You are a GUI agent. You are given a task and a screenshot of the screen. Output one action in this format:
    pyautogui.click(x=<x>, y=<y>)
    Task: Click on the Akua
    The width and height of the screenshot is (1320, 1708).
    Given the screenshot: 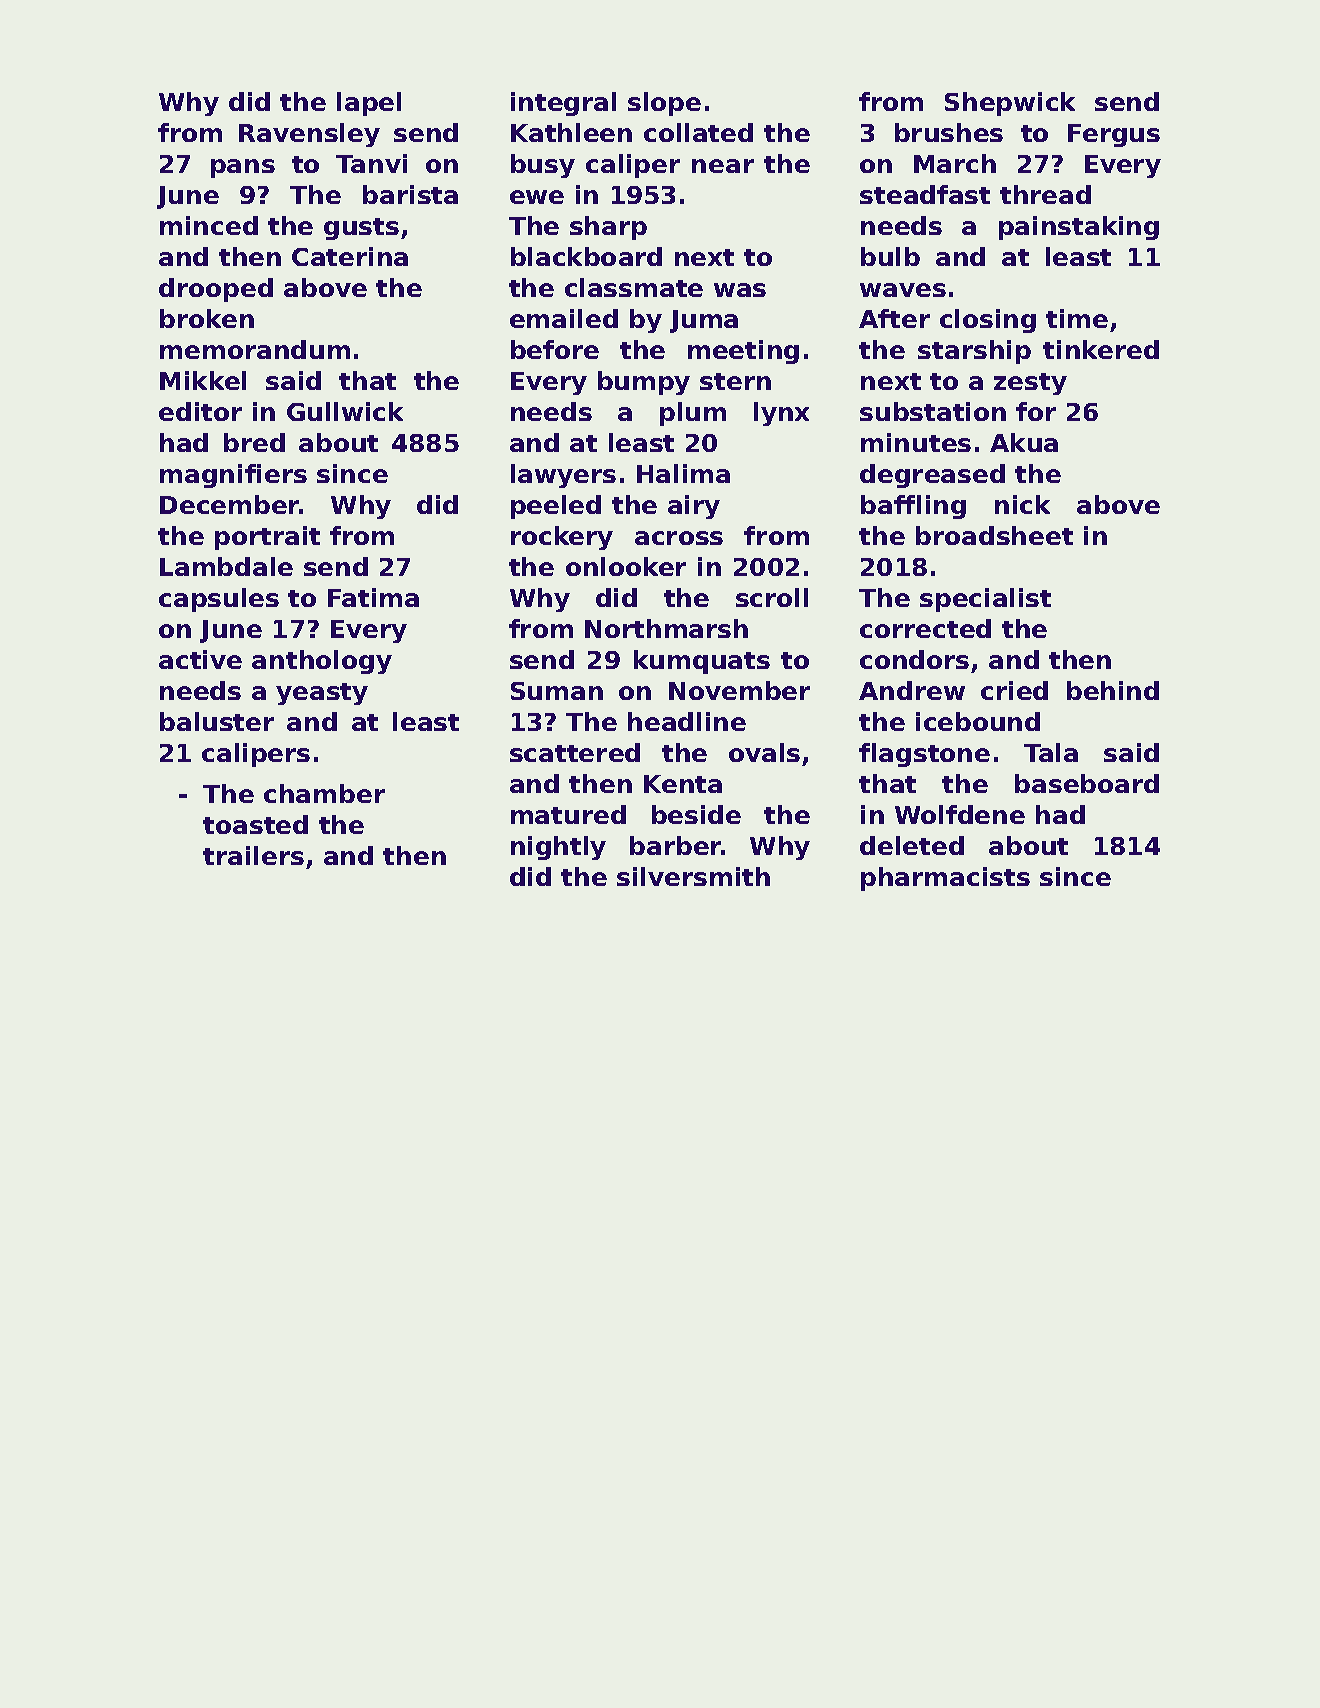 What is the action you would take?
    pyautogui.click(x=1024, y=442)
